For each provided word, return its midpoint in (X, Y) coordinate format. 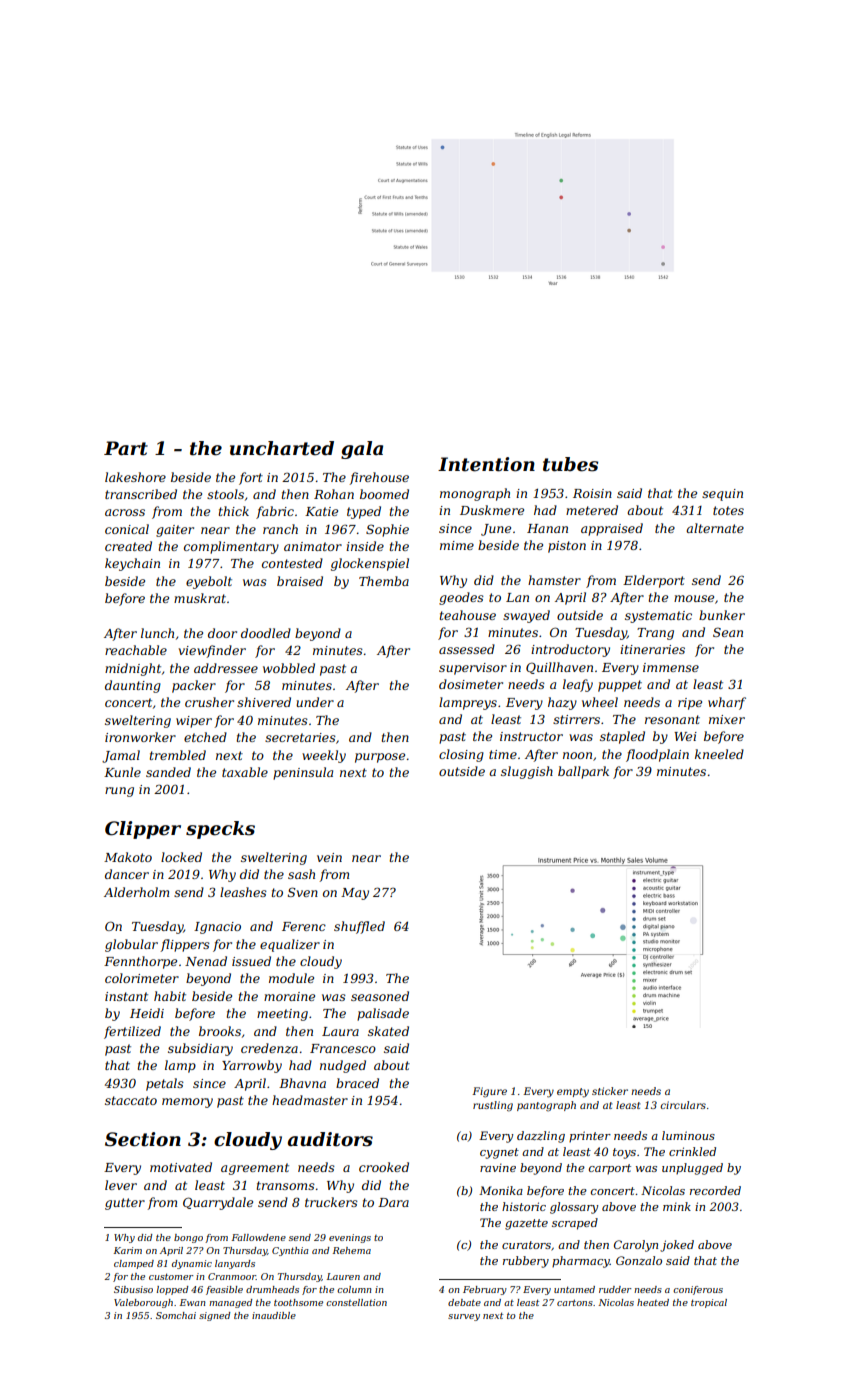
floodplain (657, 755)
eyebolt (209, 582)
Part (126, 448)
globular (131, 945)
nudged (343, 1066)
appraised (612, 529)
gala (362, 450)
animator (313, 546)
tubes (570, 464)
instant (126, 996)
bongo (188, 1238)
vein (329, 857)
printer (590, 1136)
